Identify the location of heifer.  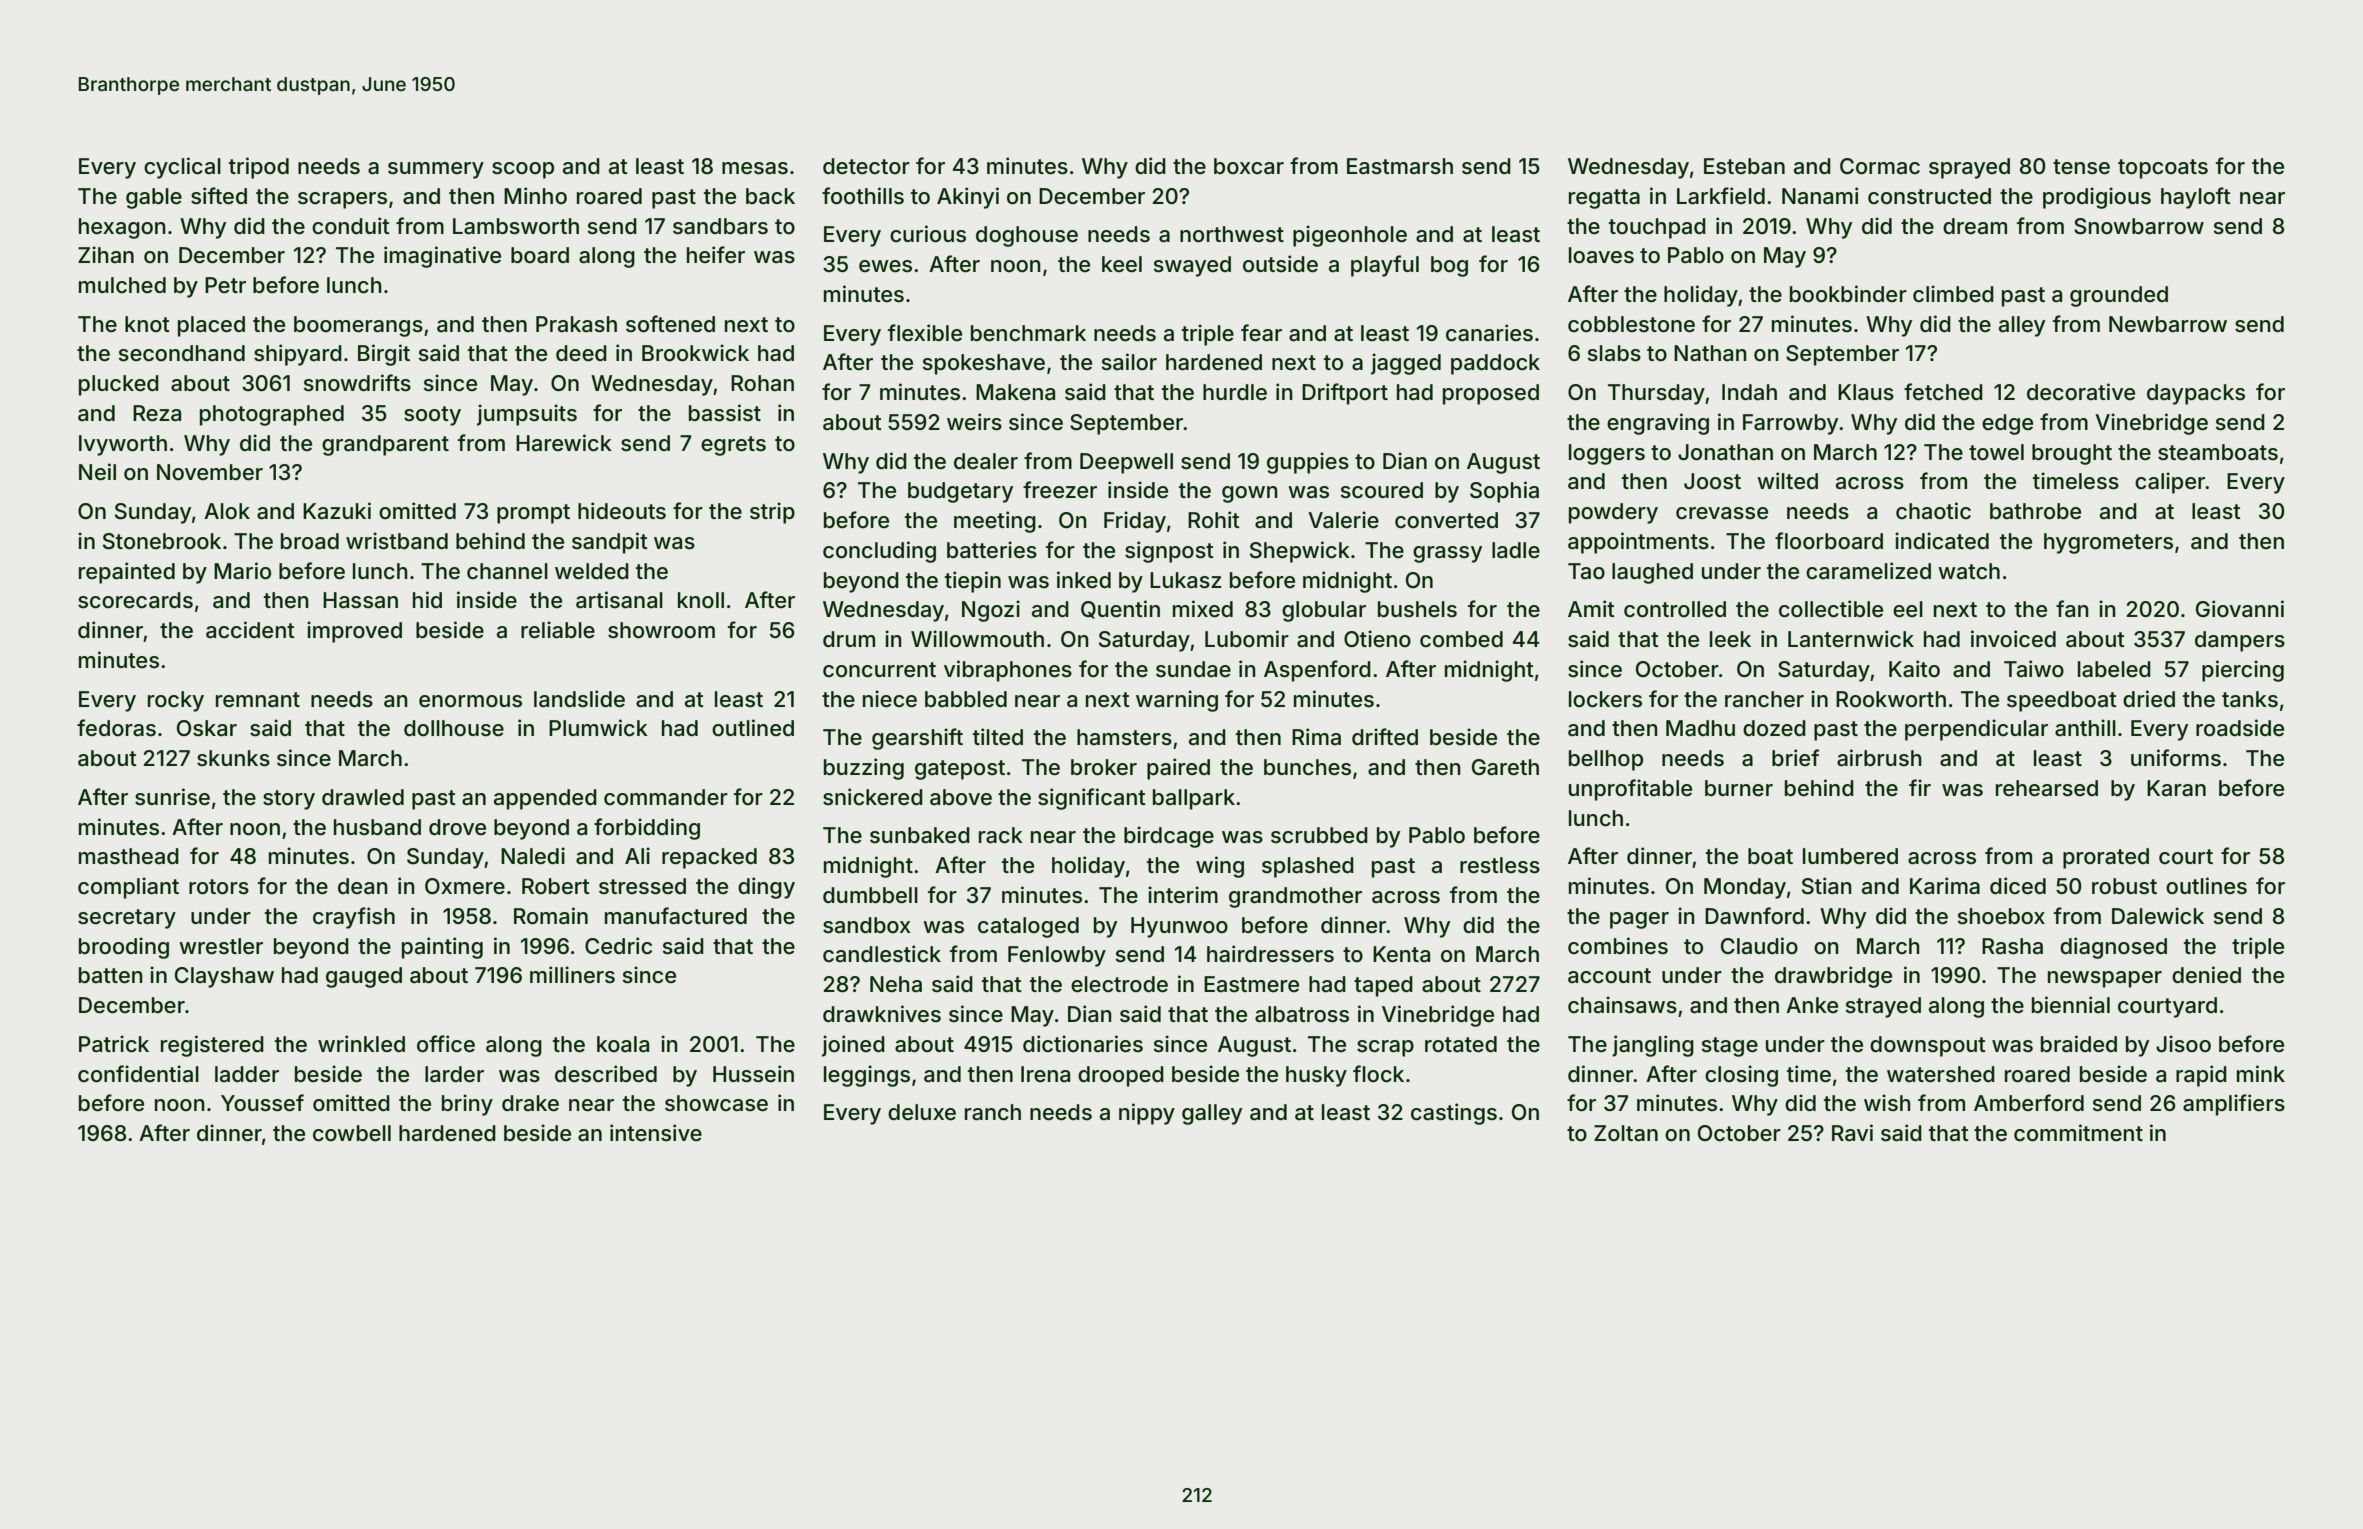
(716, 254).
